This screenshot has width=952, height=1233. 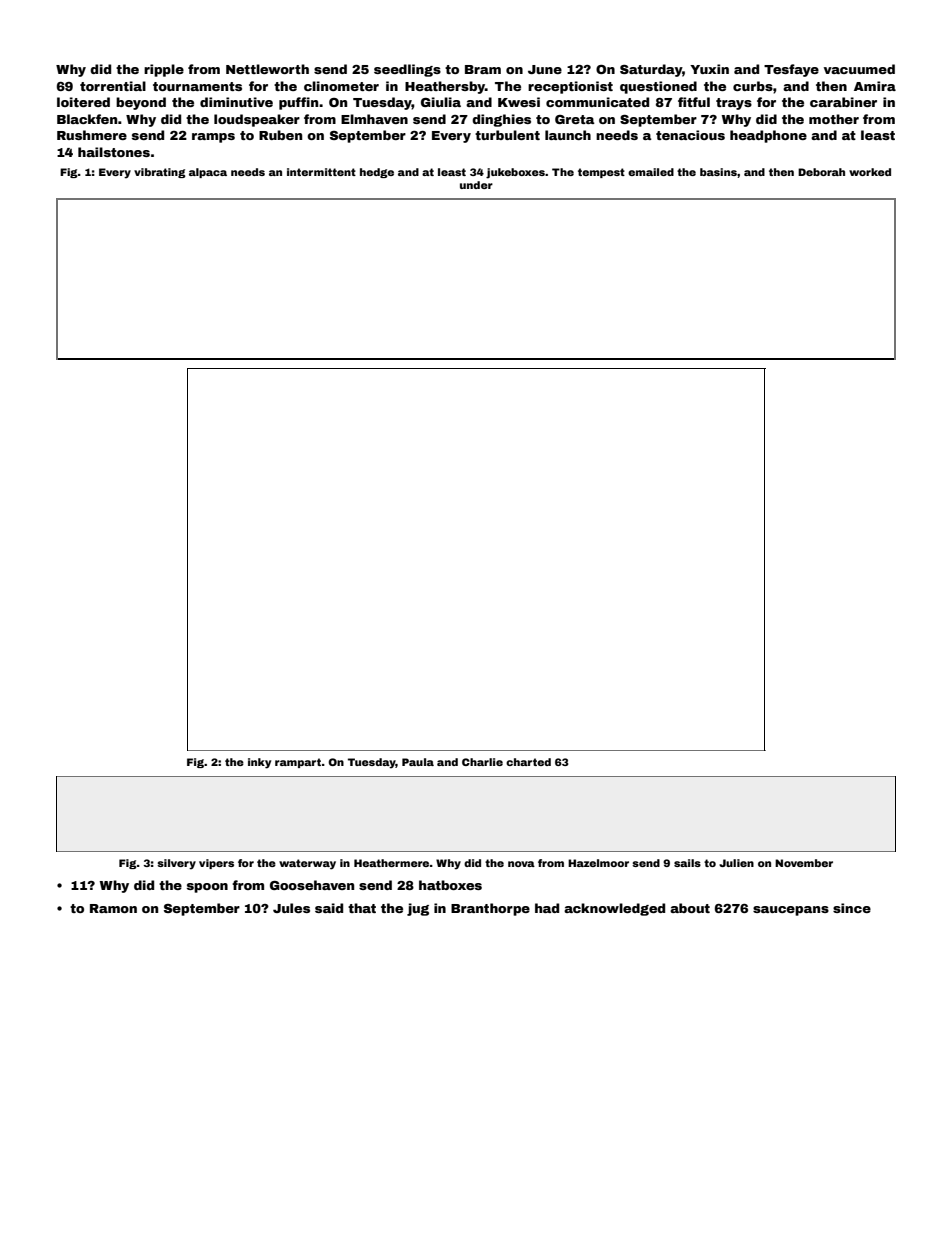 What do you see at coordinates (259, 763) in the screenshot?
I see `inky` at bounding box center [259, 763].
